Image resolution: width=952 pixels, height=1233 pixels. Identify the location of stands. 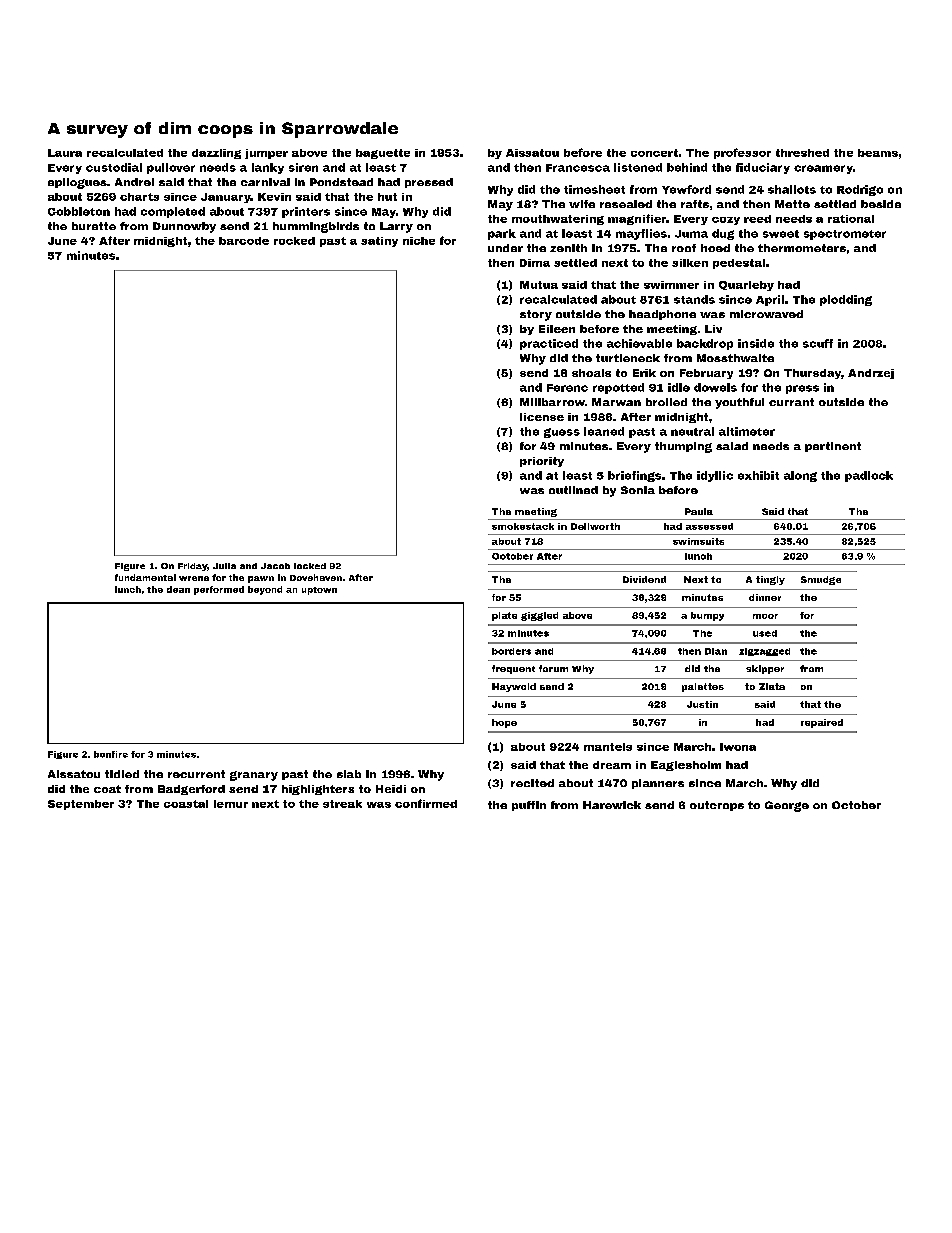
(694, 299).
